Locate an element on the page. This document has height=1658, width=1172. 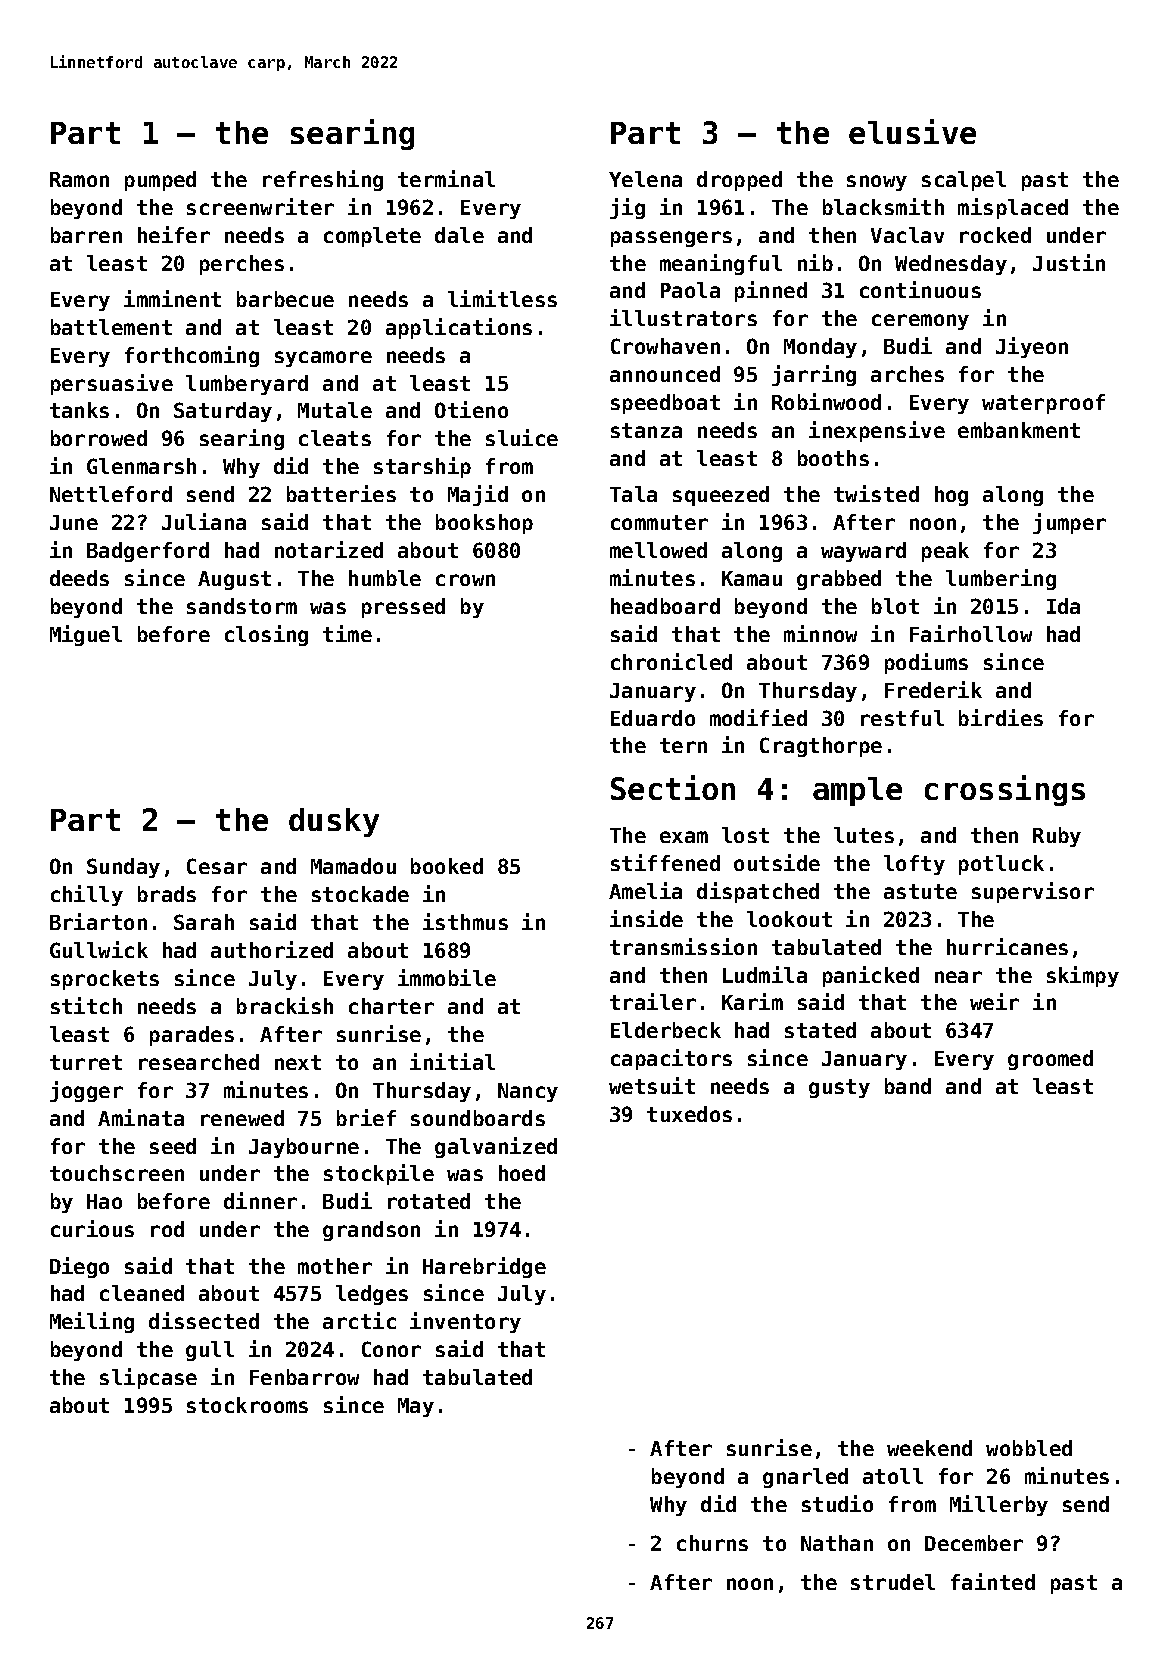
trailer is located at coordinates (653, 1001).
